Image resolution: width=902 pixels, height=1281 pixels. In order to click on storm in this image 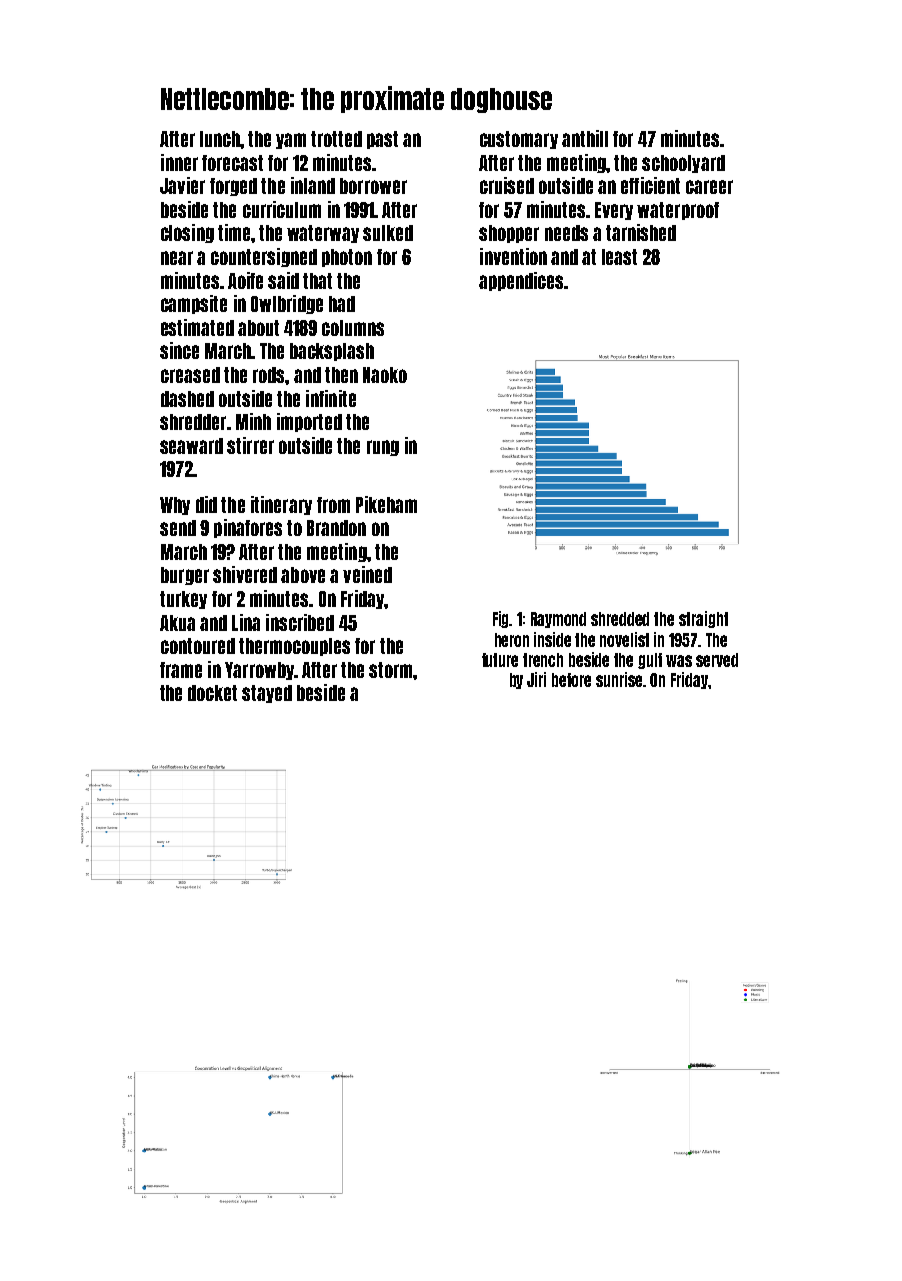, I will do `click(390, 670)`.
